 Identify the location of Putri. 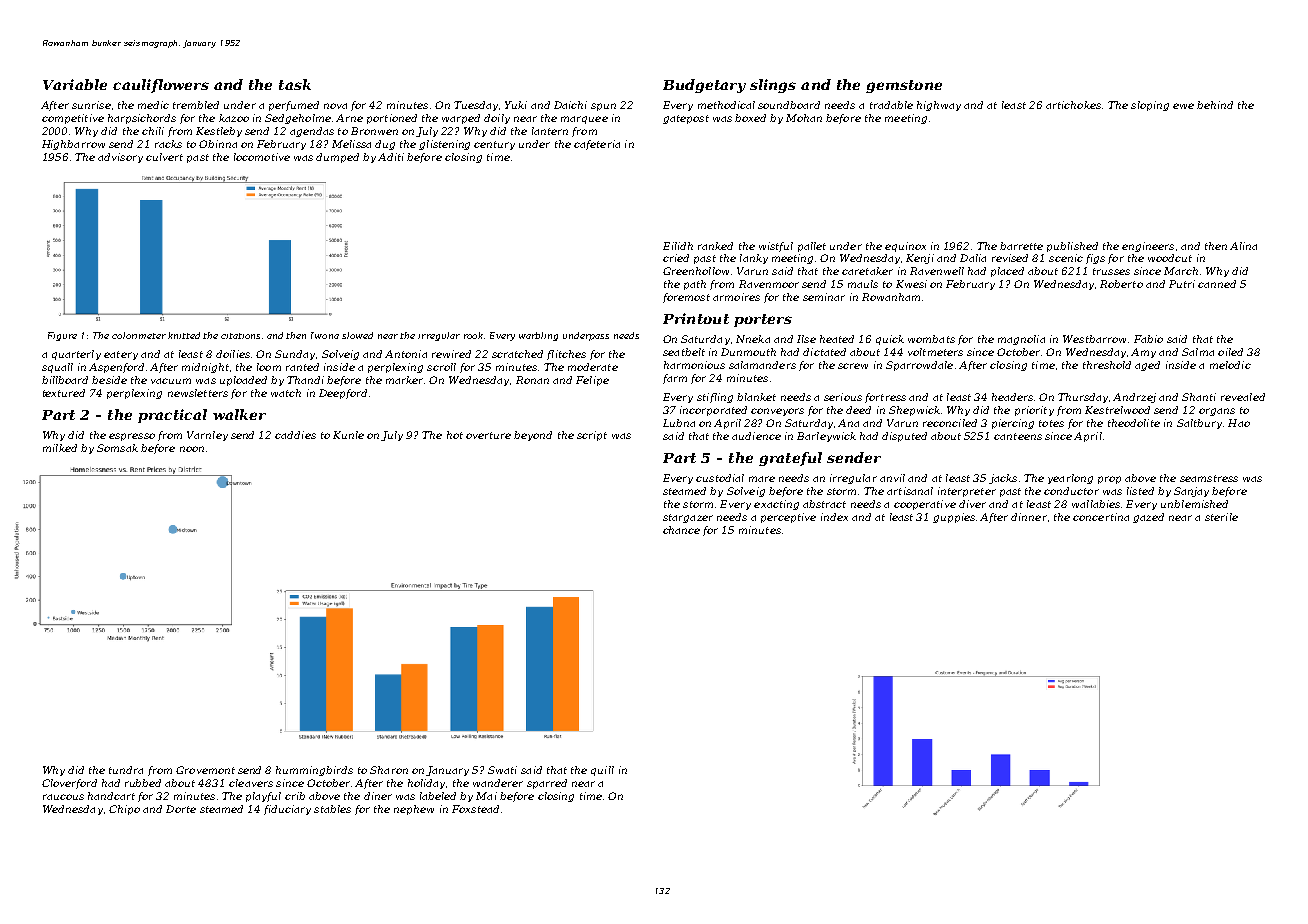
(1182, 284).
